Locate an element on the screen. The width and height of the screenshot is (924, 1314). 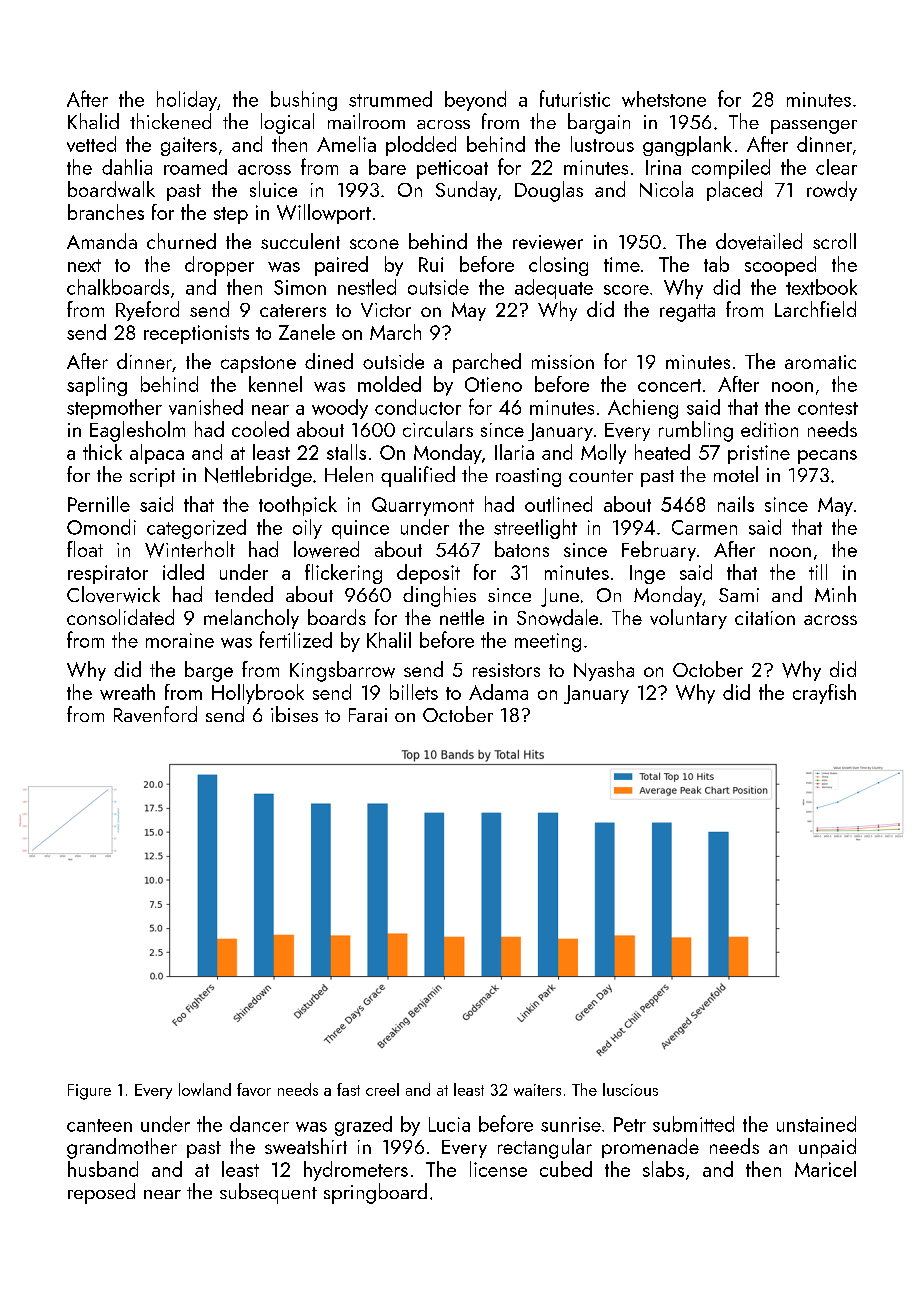
reposed is located at coordinates (101, 1193).
